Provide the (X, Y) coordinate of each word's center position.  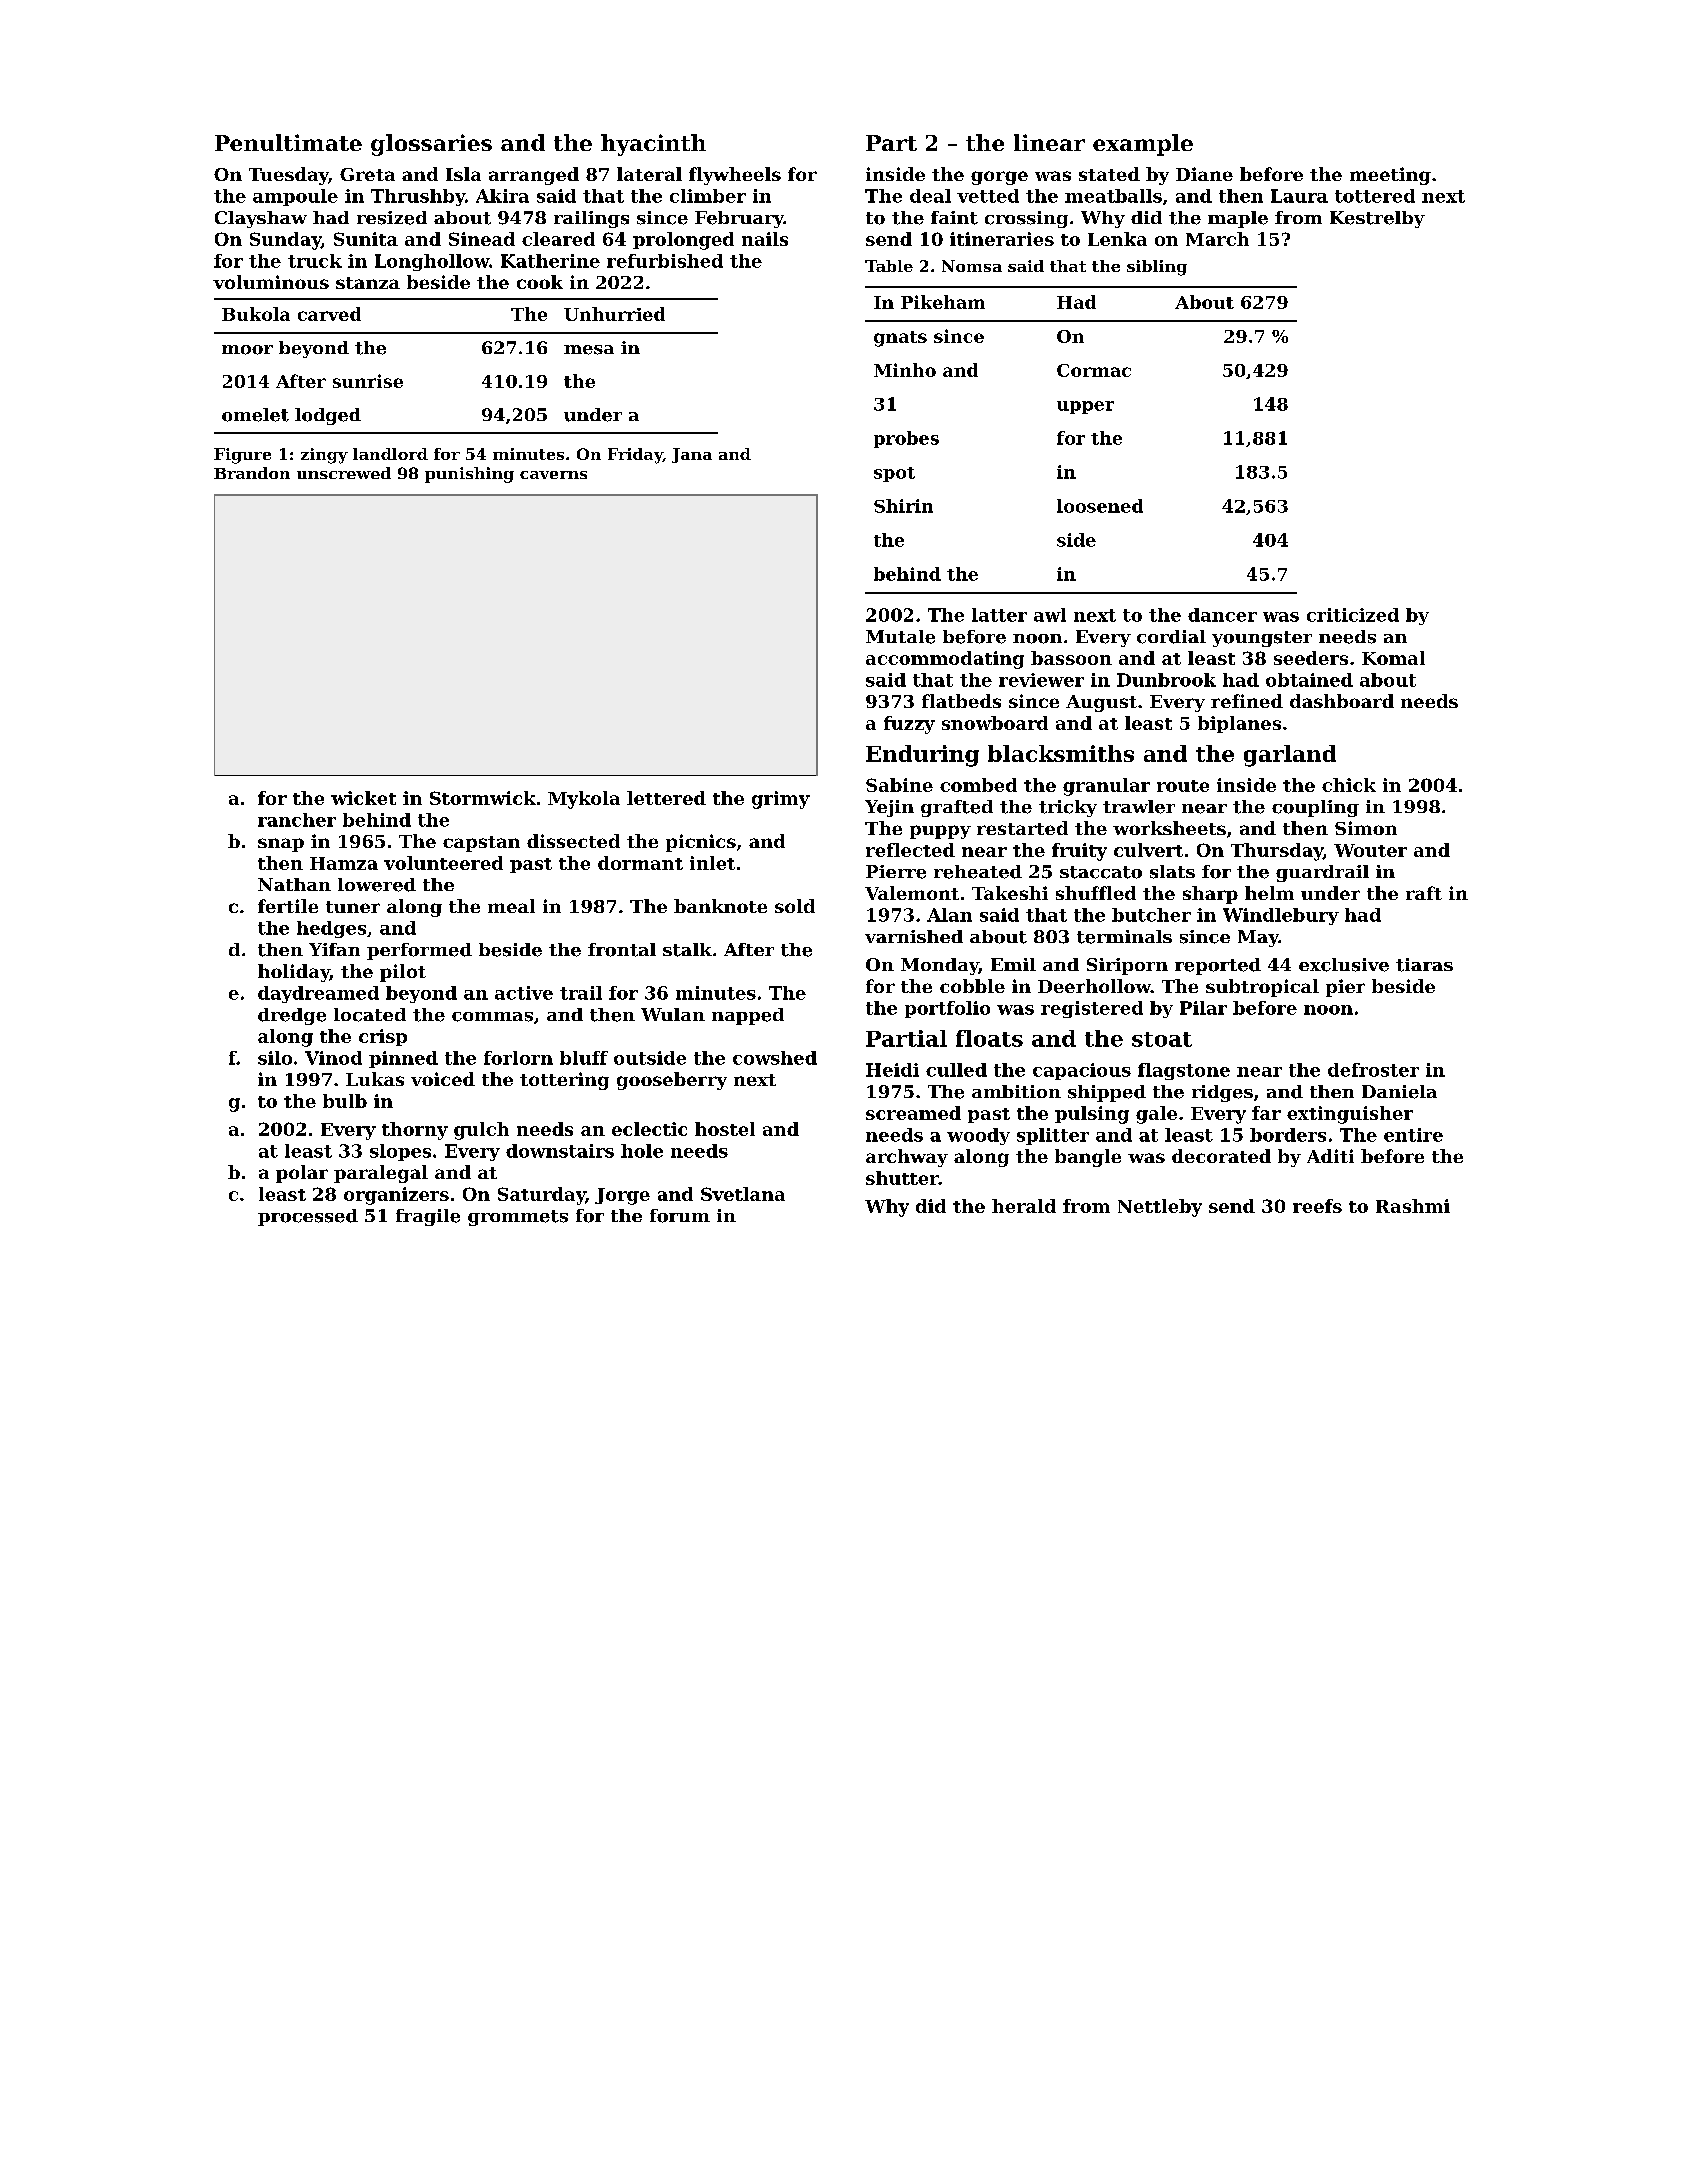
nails (765, 239)
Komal (1393, 658)
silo (275, 1058)
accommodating (945, 660)
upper (1085, 407)
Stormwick (483, 798)
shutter (902, 1178)
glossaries (431, 145)
